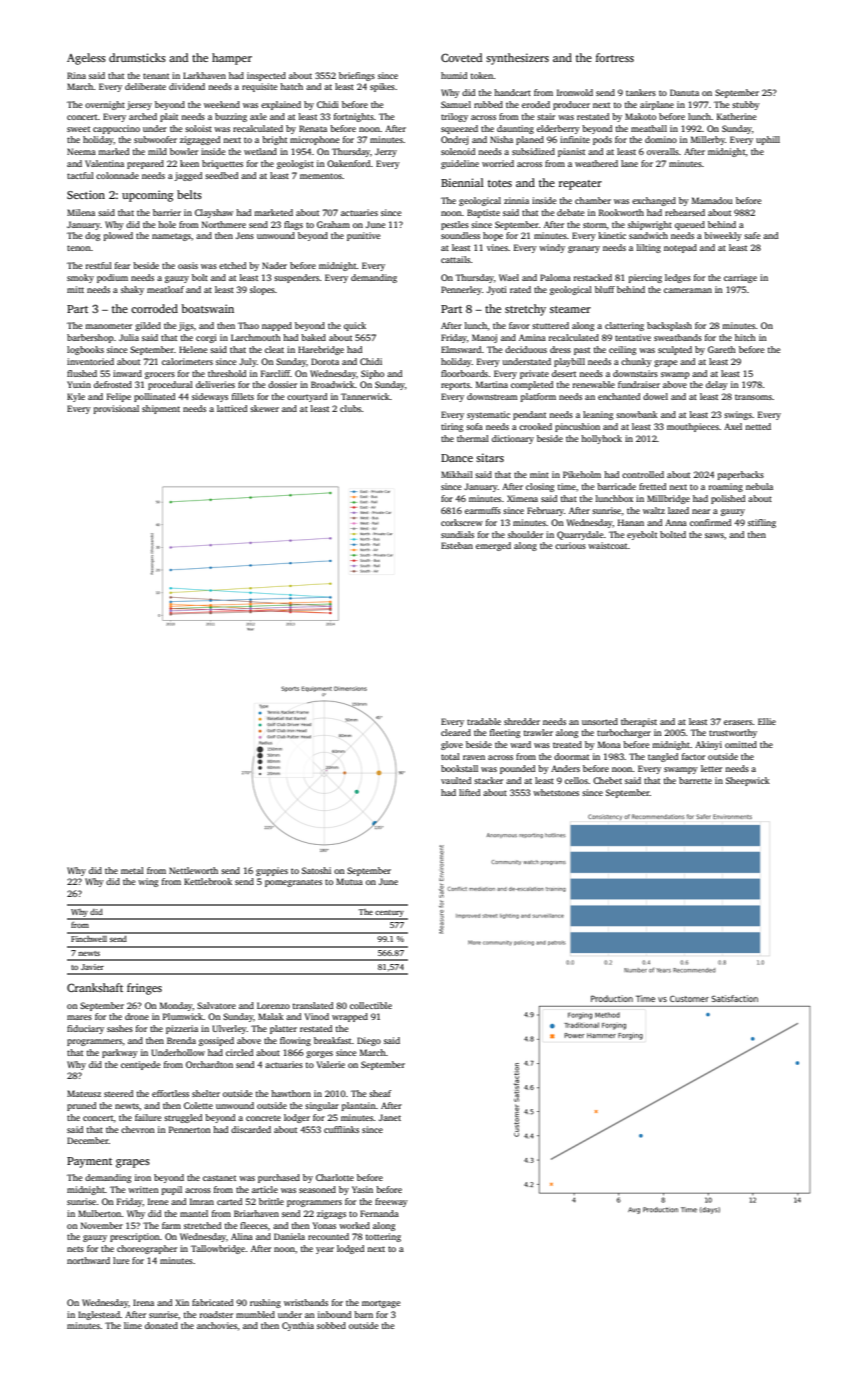  I want to click on Inglestead, so click(99, 1315).
